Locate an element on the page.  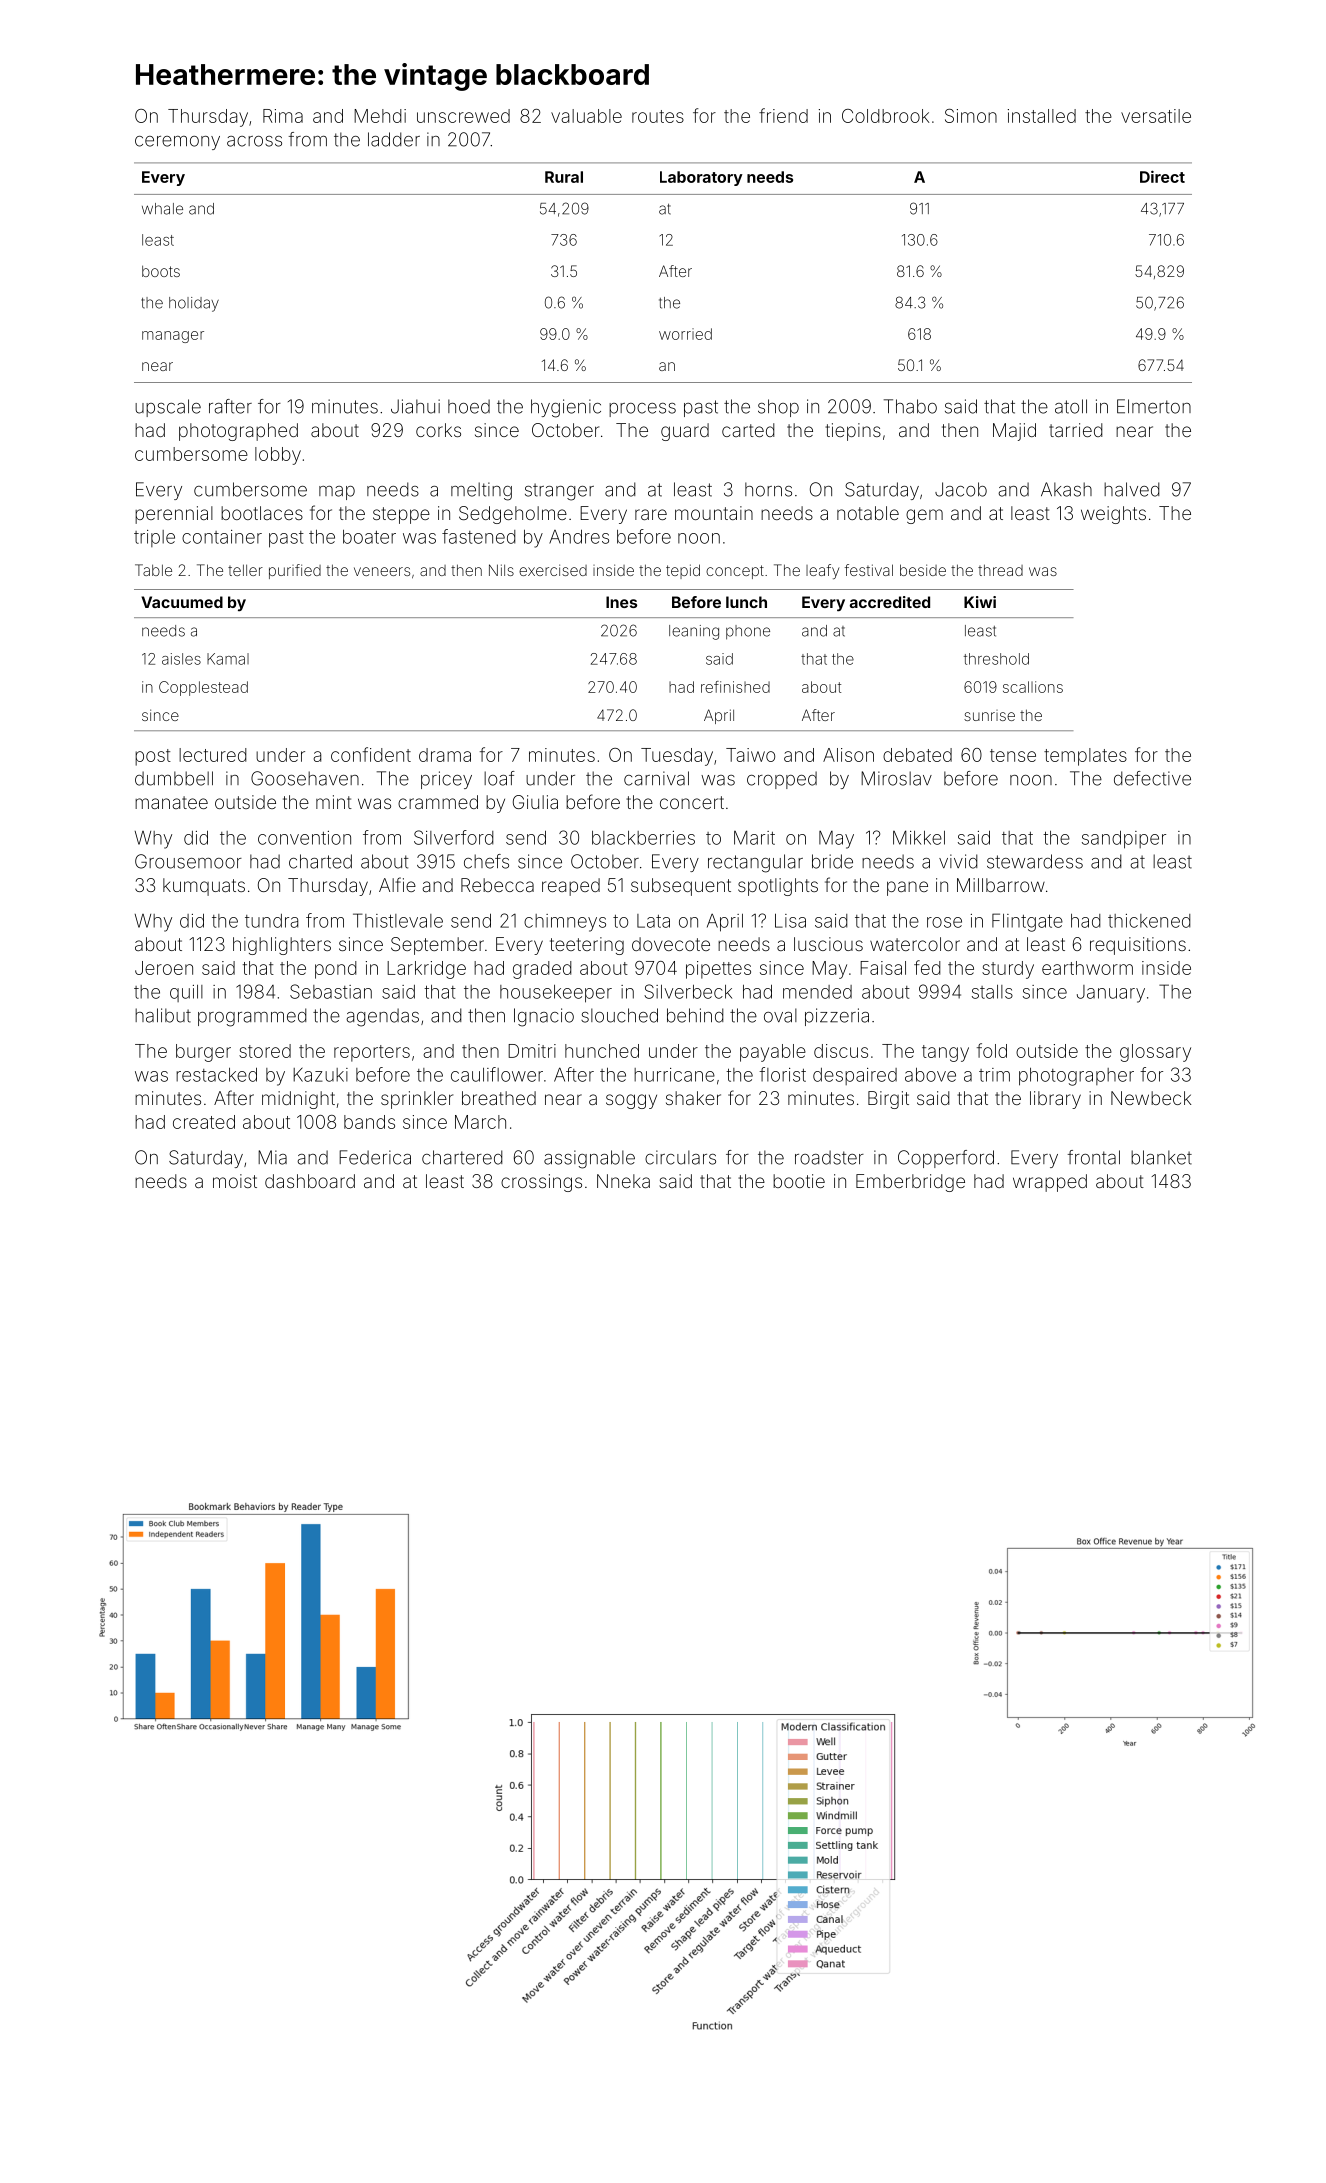
halved is located at coordinates (1132, 489).
